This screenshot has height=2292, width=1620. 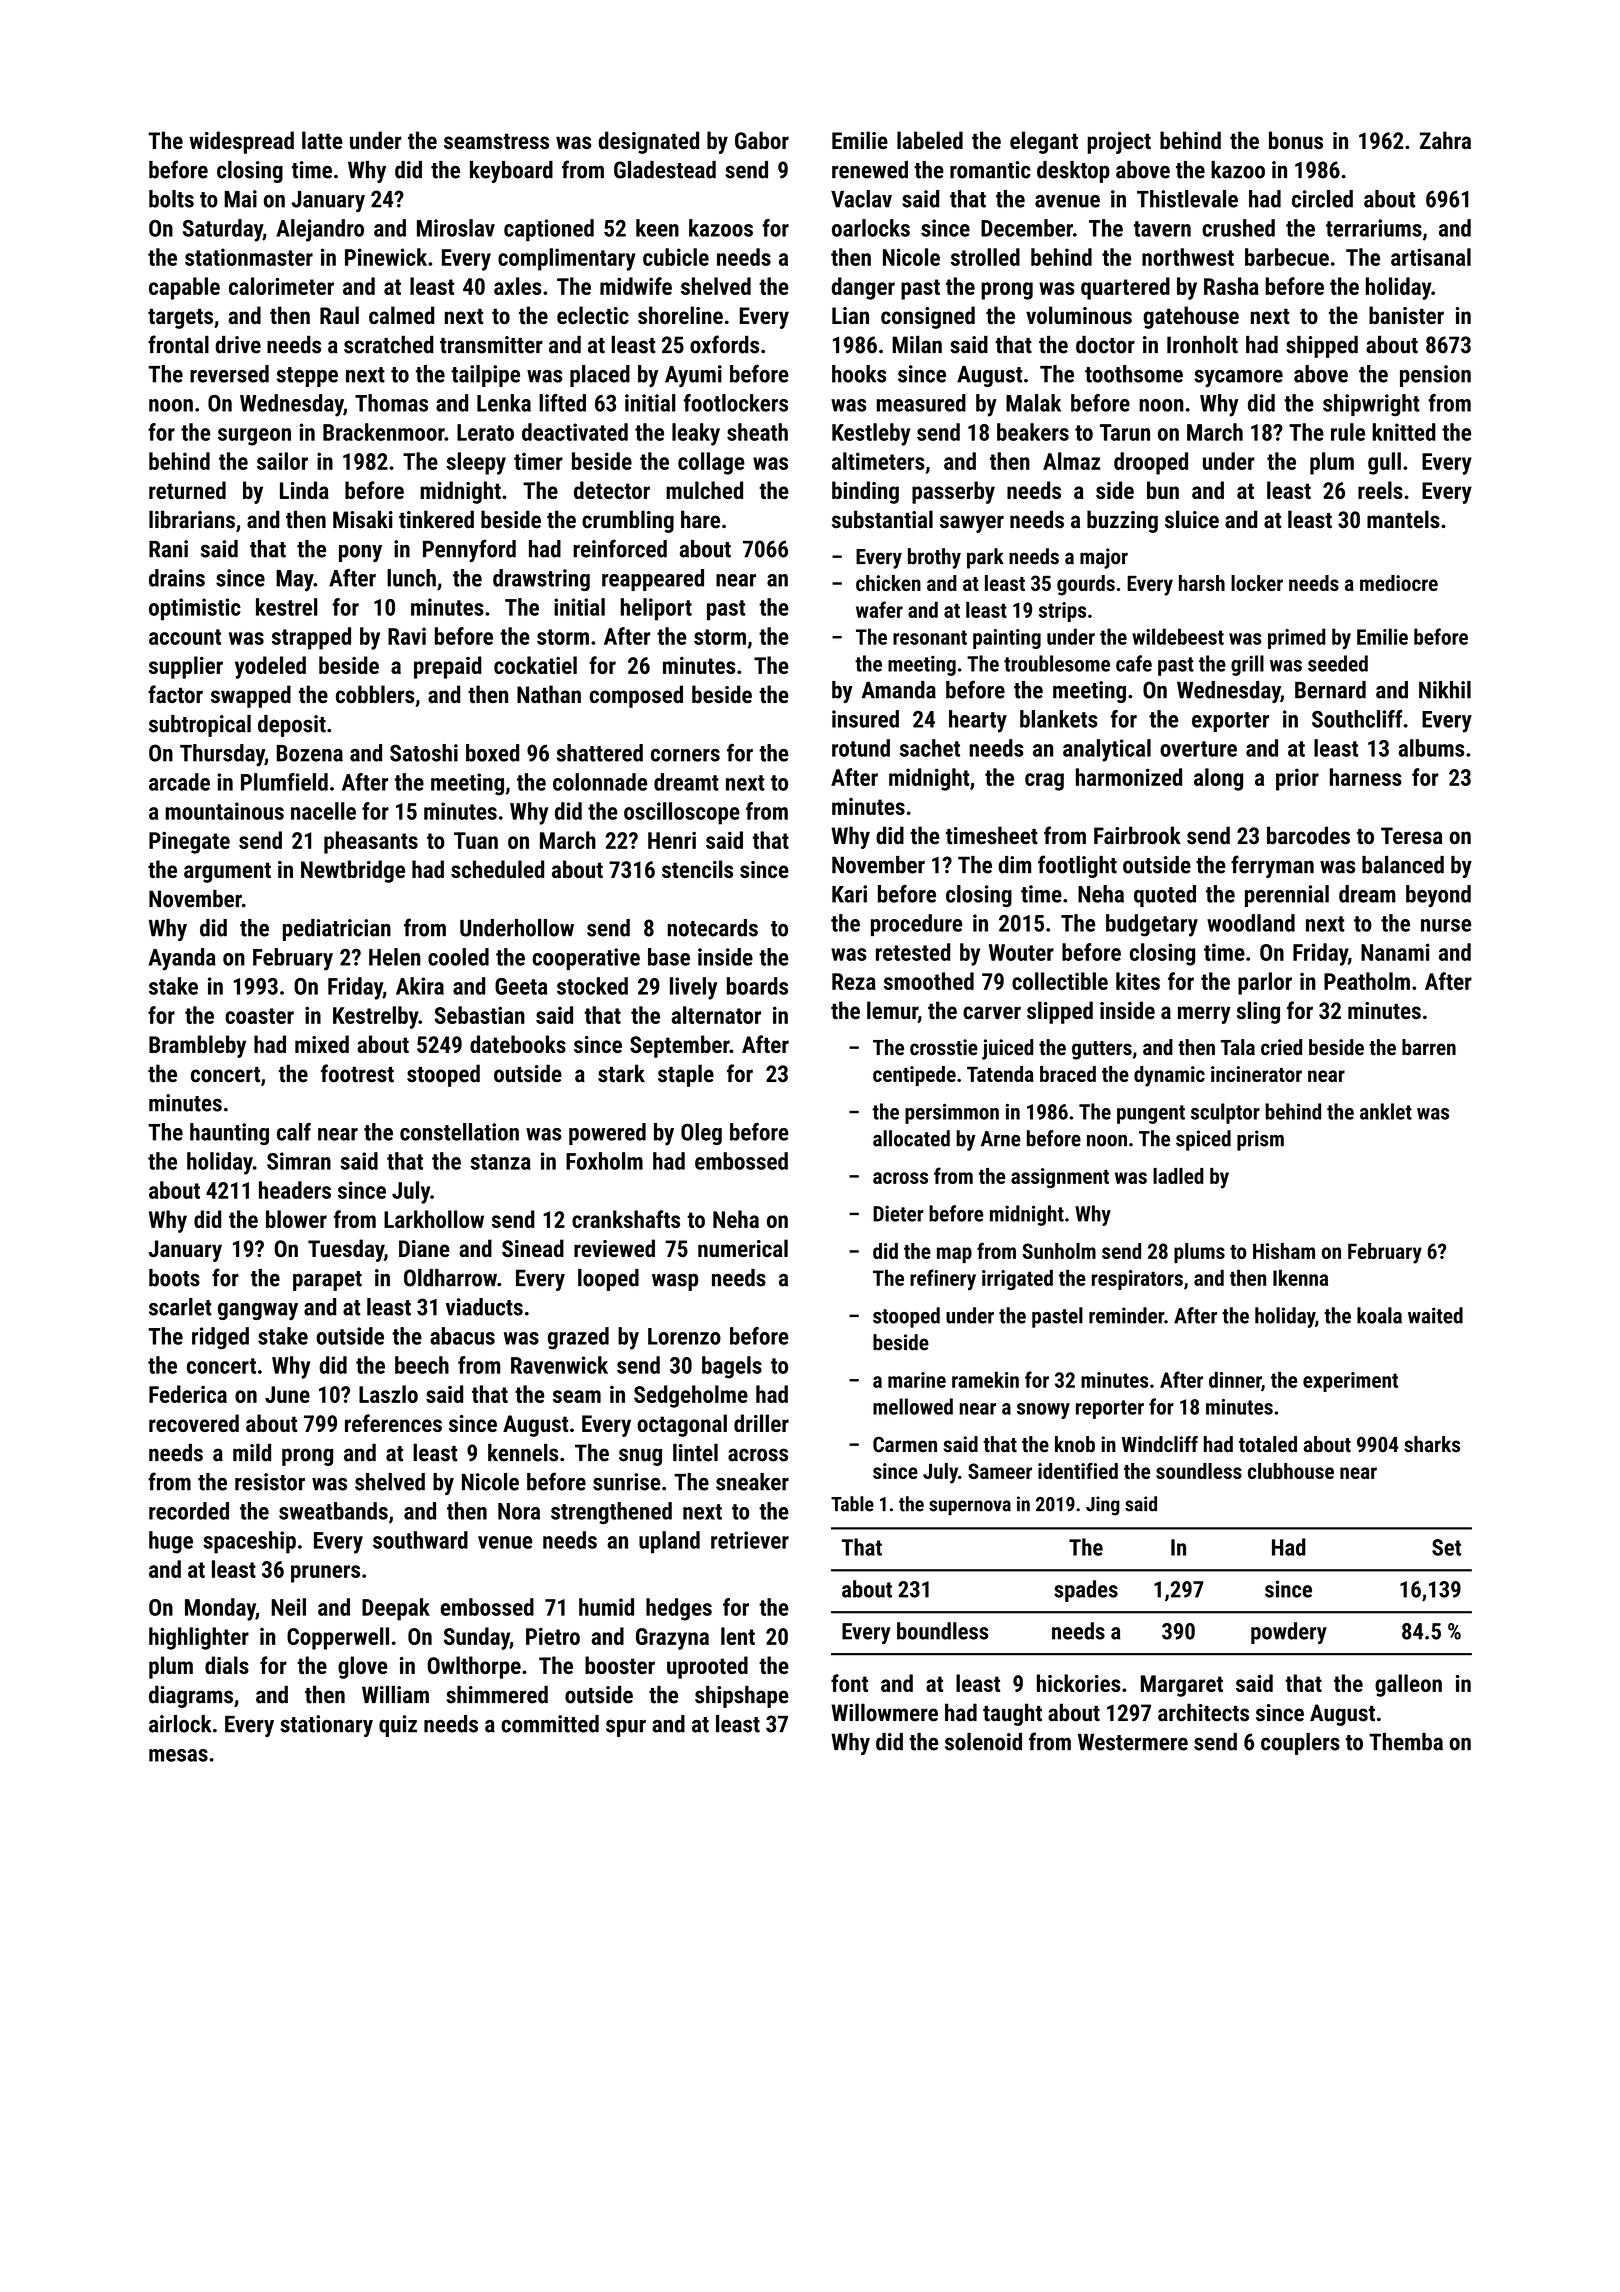 What do you see at coordinates (171, 199) in the screenshot?
I see `bolts` at bounding box center [171, 199].
